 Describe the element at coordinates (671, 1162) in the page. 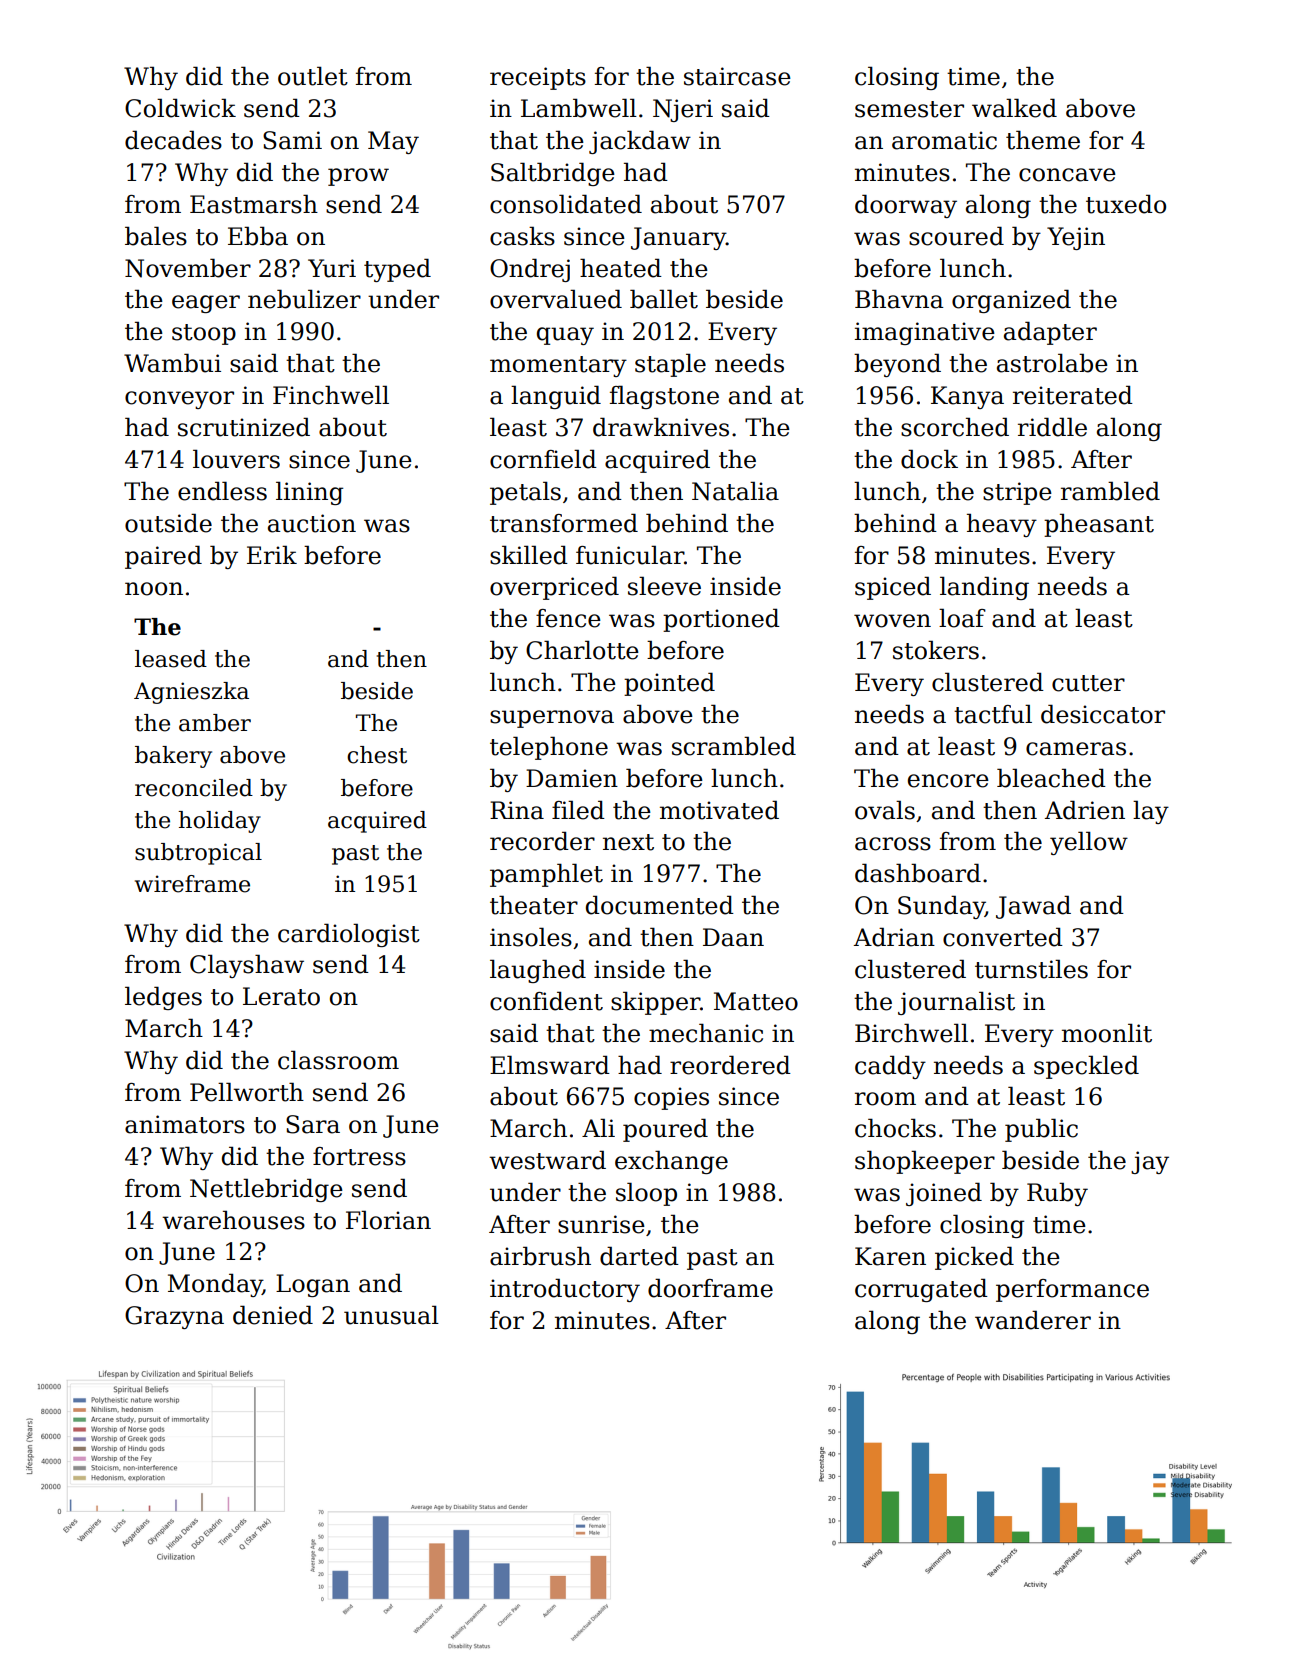

I see `exchange` at that location.
